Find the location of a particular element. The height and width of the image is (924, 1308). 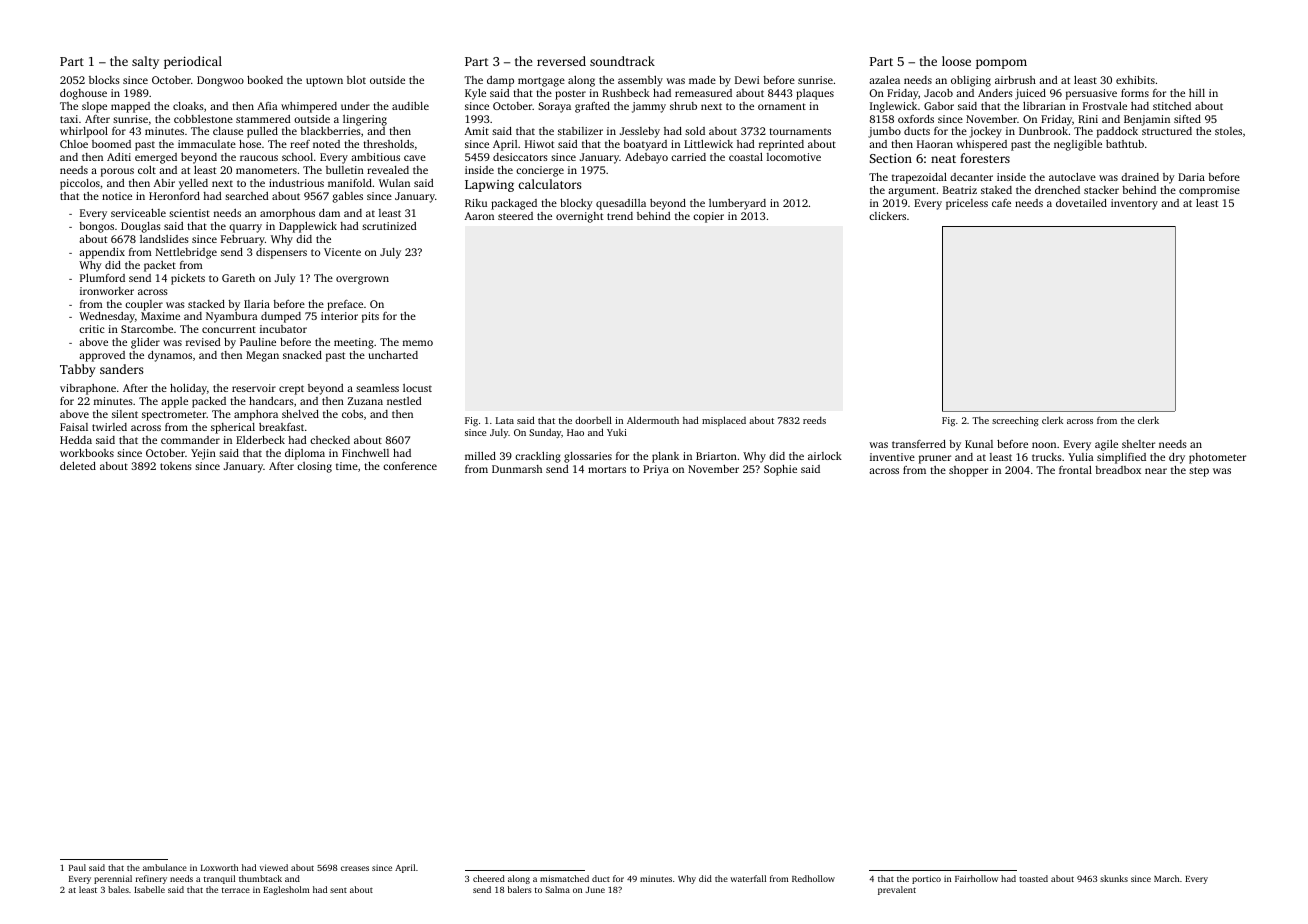

packet is located at coordinates (160, 266).
